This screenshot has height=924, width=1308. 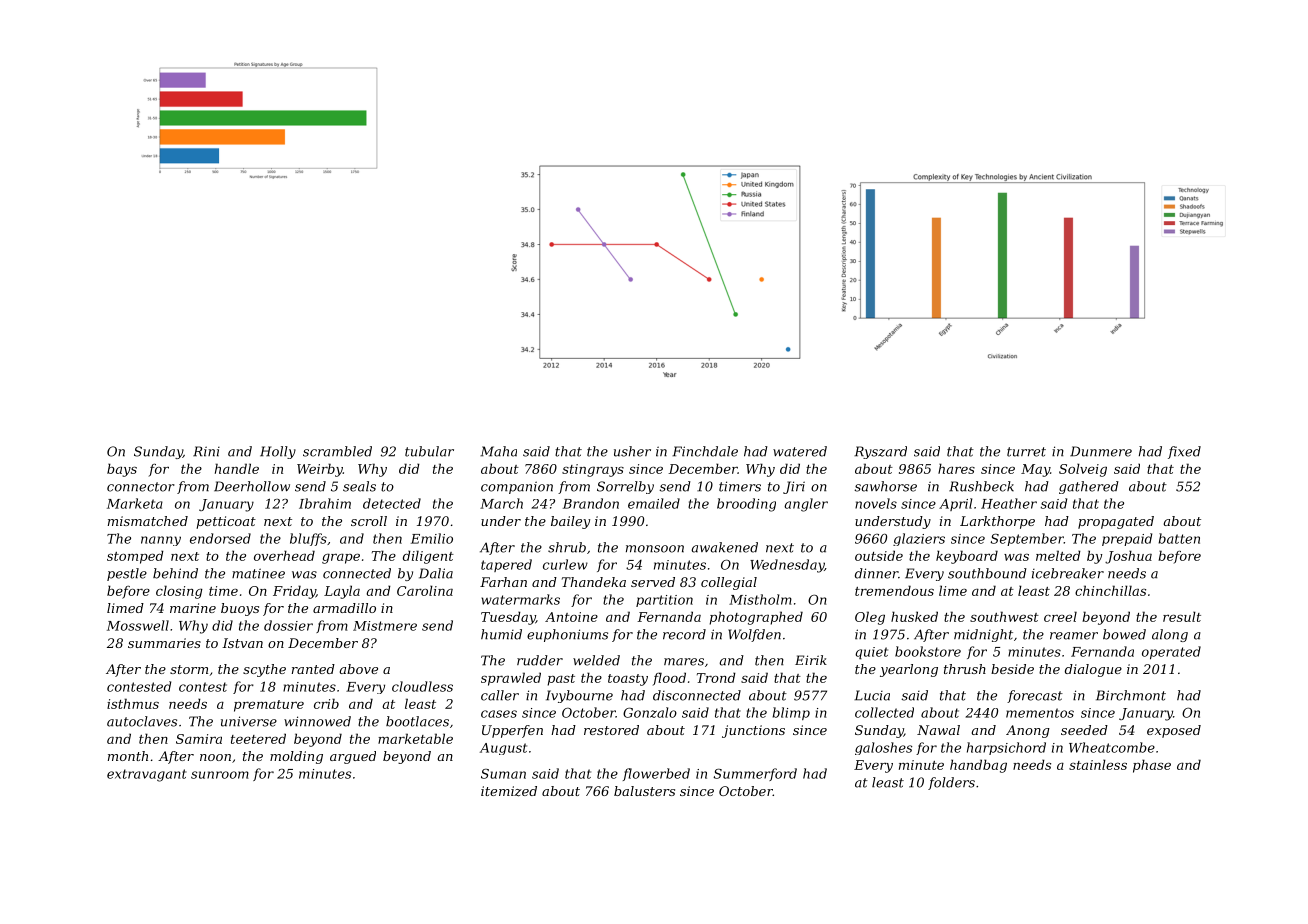 I want to click on humid, so click(x=501, y=634).
